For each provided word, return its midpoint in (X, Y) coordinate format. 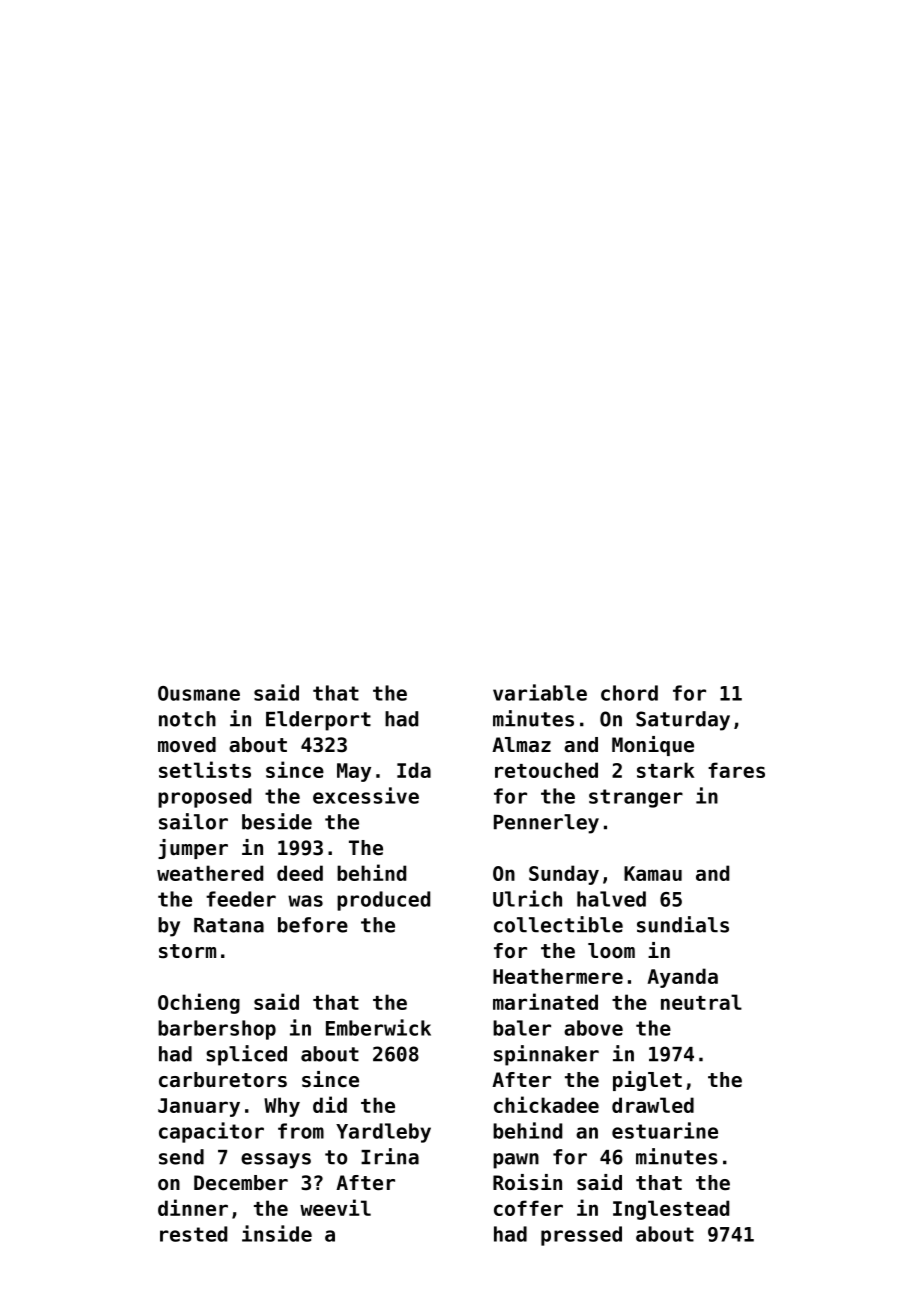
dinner (193, 1207)
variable (540, 692)
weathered (210, 873)
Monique (653, 746)
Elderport (318, 721)
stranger (636, 798)
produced (383, 901)
